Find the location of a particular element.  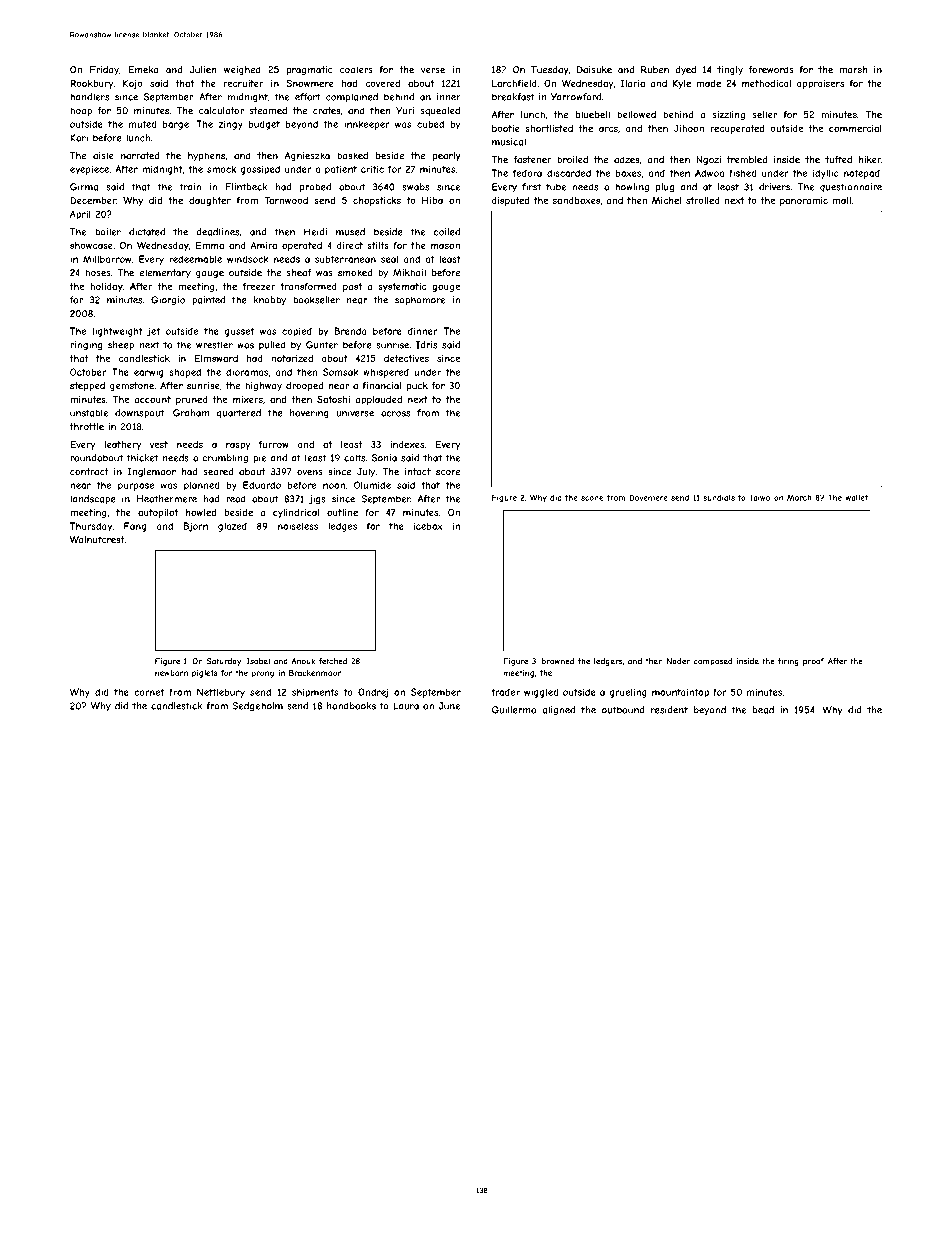

covered is located at coordinates (382, 83).
